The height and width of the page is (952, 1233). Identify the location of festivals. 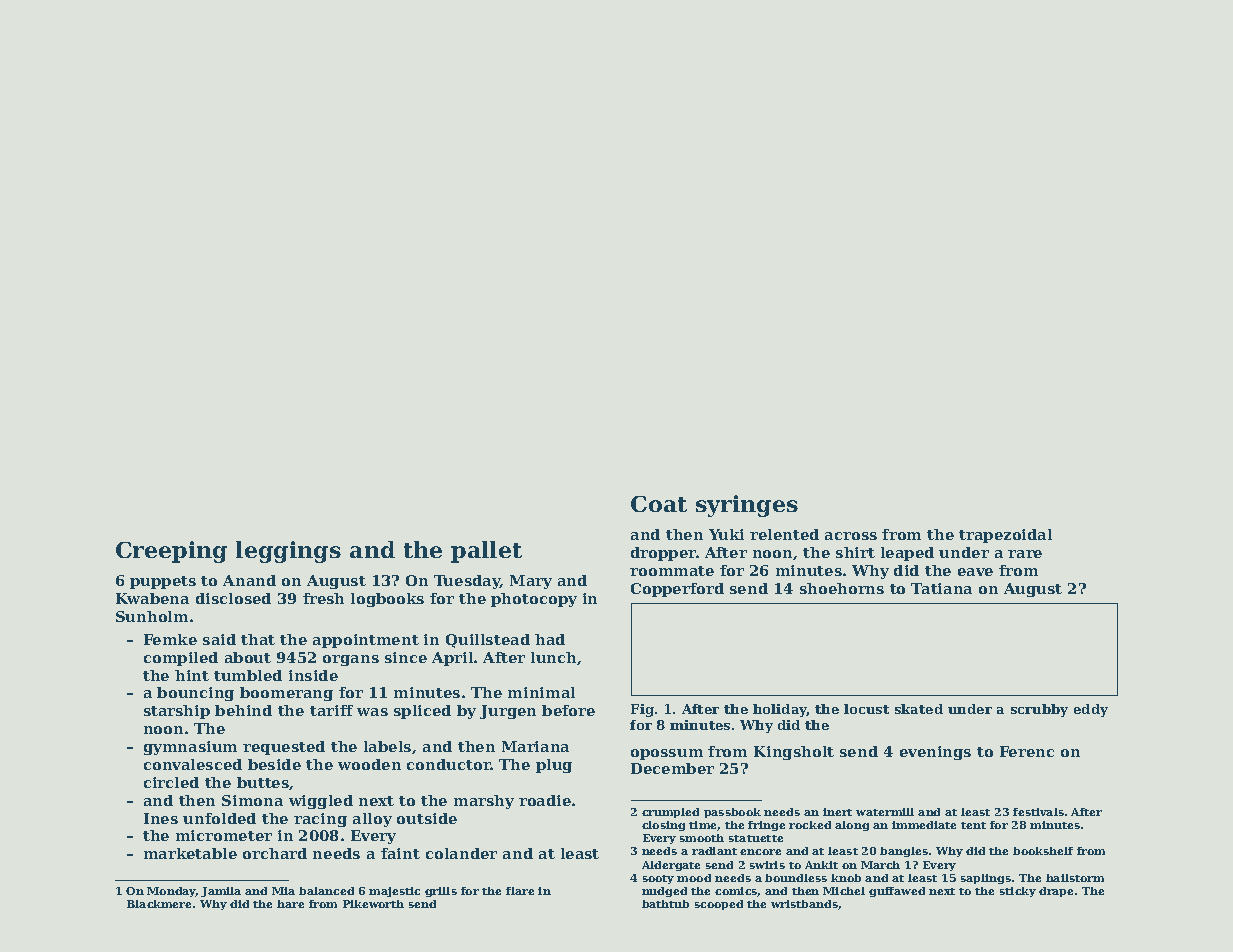
(1038, 812).
